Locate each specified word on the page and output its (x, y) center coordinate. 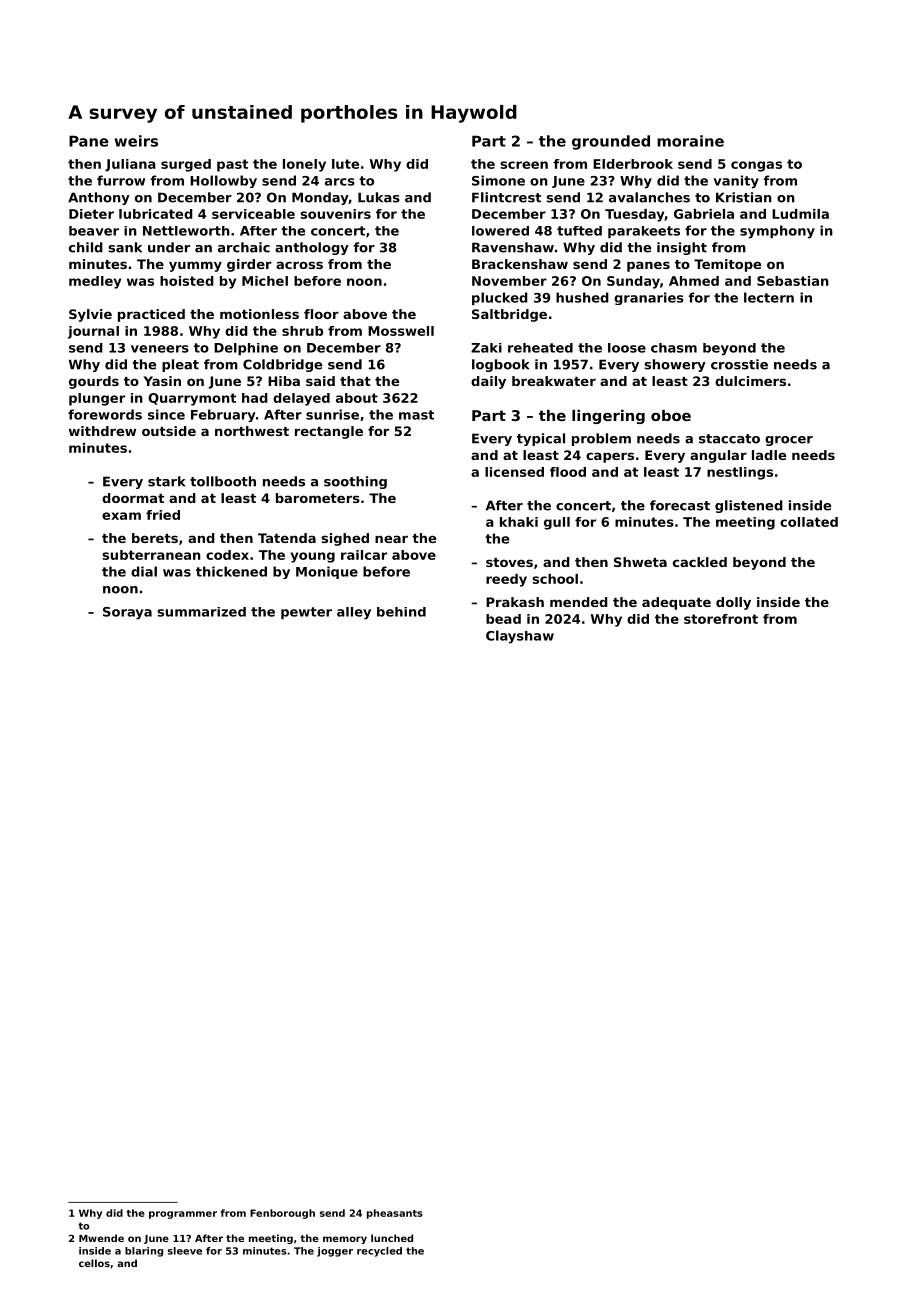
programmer (183, 1215)
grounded (611, 142)
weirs (136, 141)
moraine (690, 141)
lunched (392, 1238)
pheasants (395, 1214)
